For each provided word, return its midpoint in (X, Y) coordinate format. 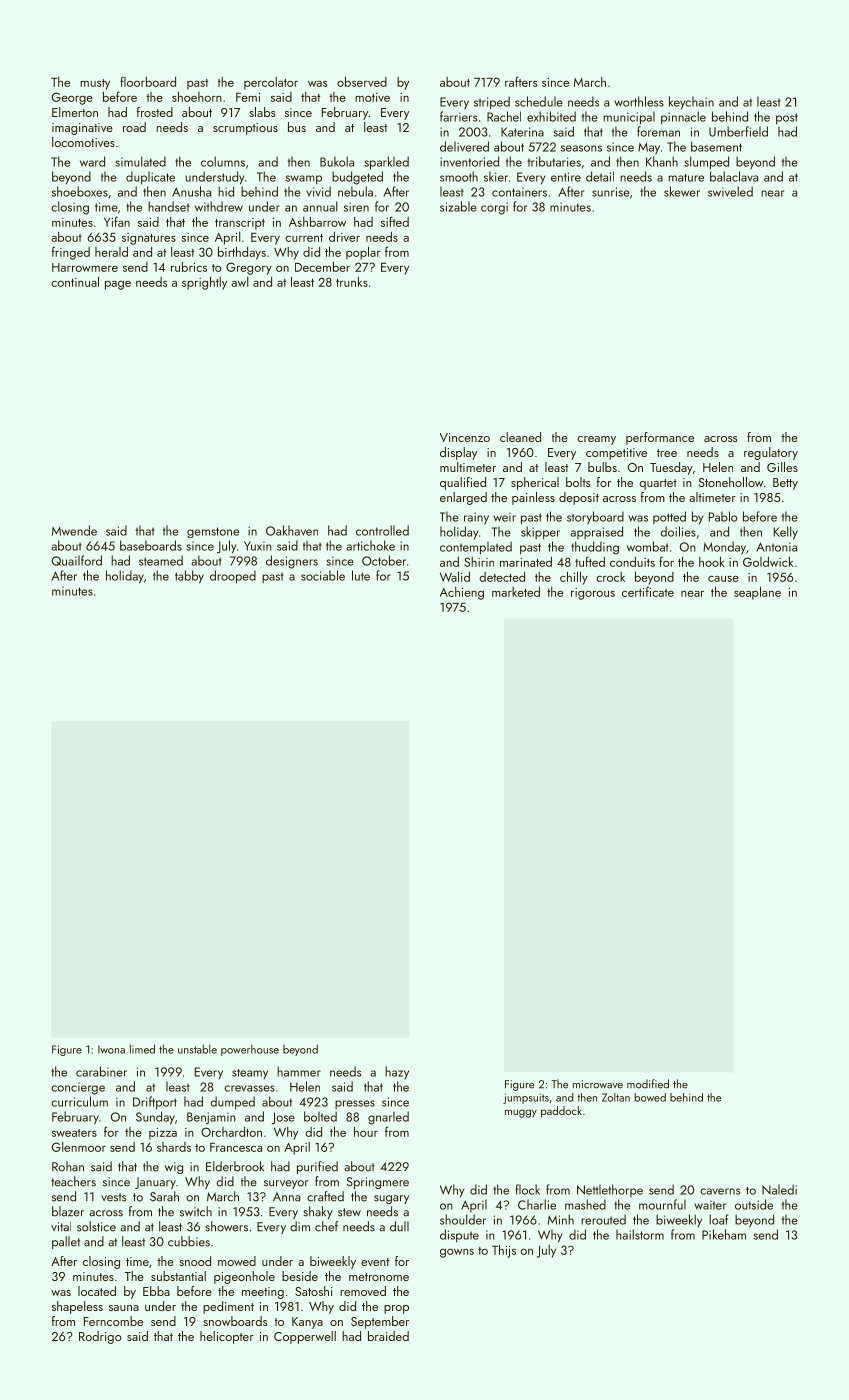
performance (660, 438)
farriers (458, 116)
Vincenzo (465, 437)
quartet (658, 484)
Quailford (77, 560)
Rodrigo (100, 1337)
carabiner (101, 1071)
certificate (648, 591)
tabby (189, 577)
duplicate (150, 178)
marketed (516, 592)
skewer (682, 191)
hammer (299, 1071)
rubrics (189, 267)
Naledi (779, 1189)
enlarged (463, 498)
